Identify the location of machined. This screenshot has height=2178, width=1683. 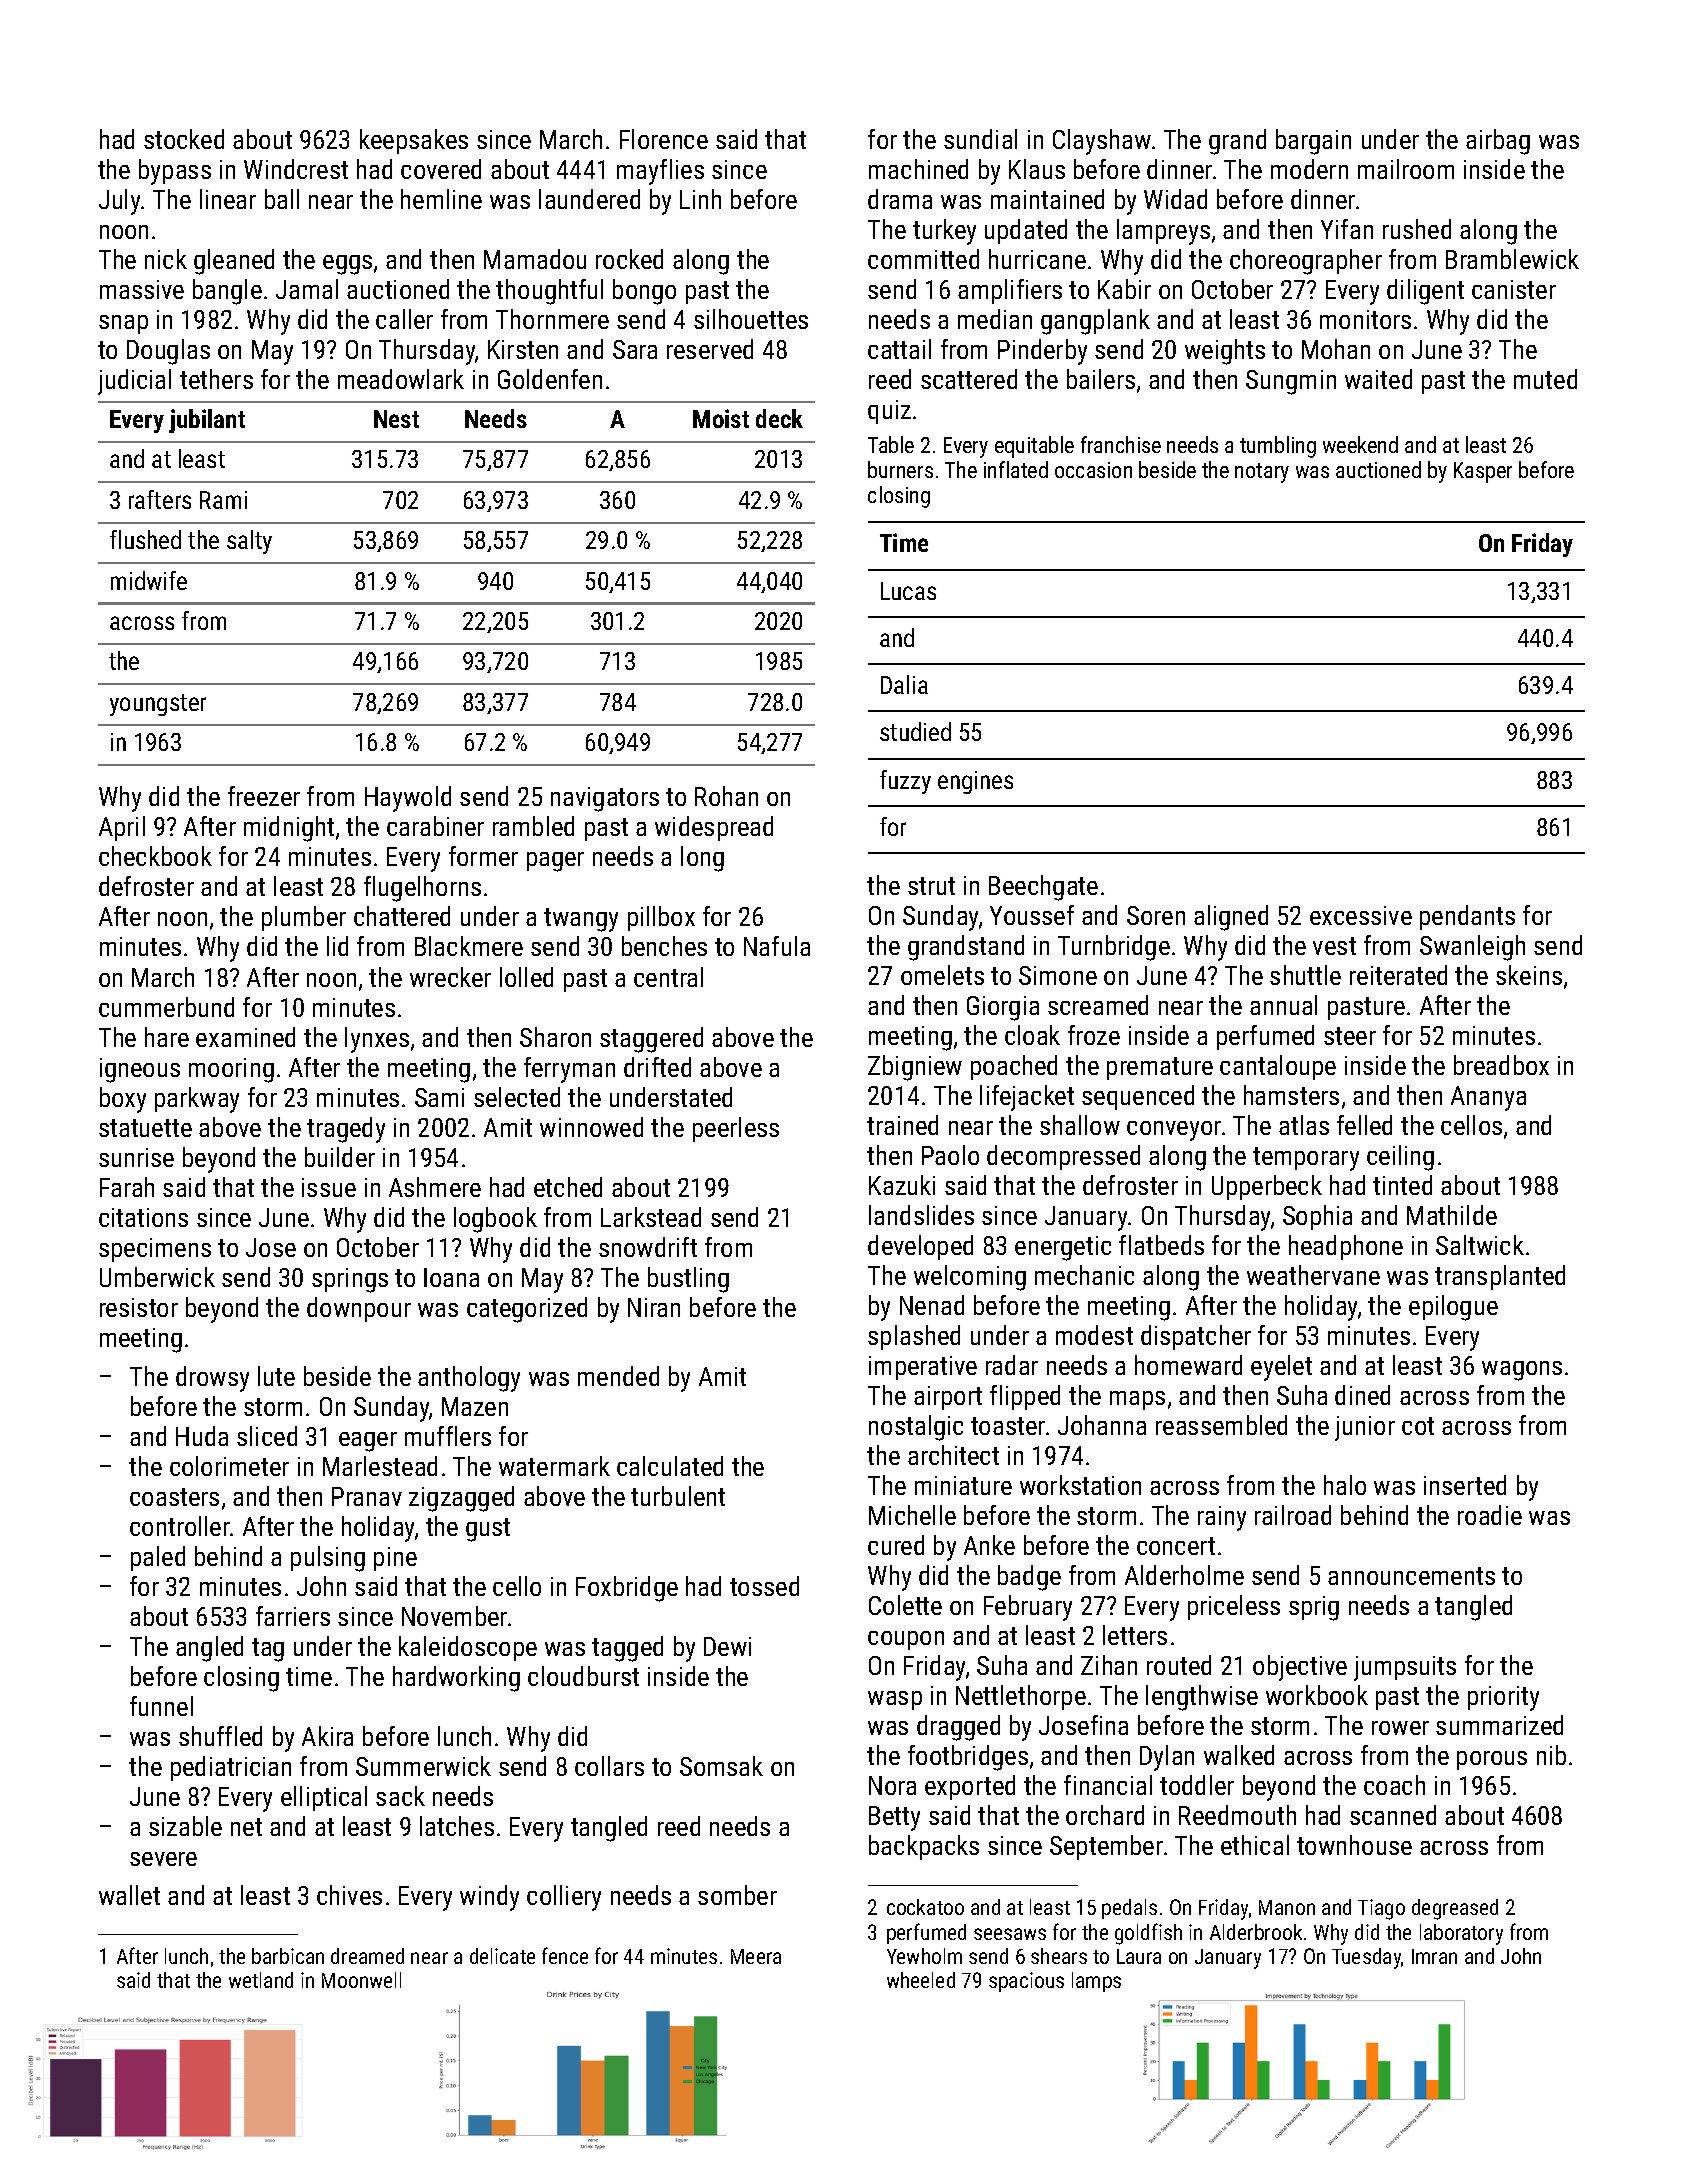
(918, 169).
